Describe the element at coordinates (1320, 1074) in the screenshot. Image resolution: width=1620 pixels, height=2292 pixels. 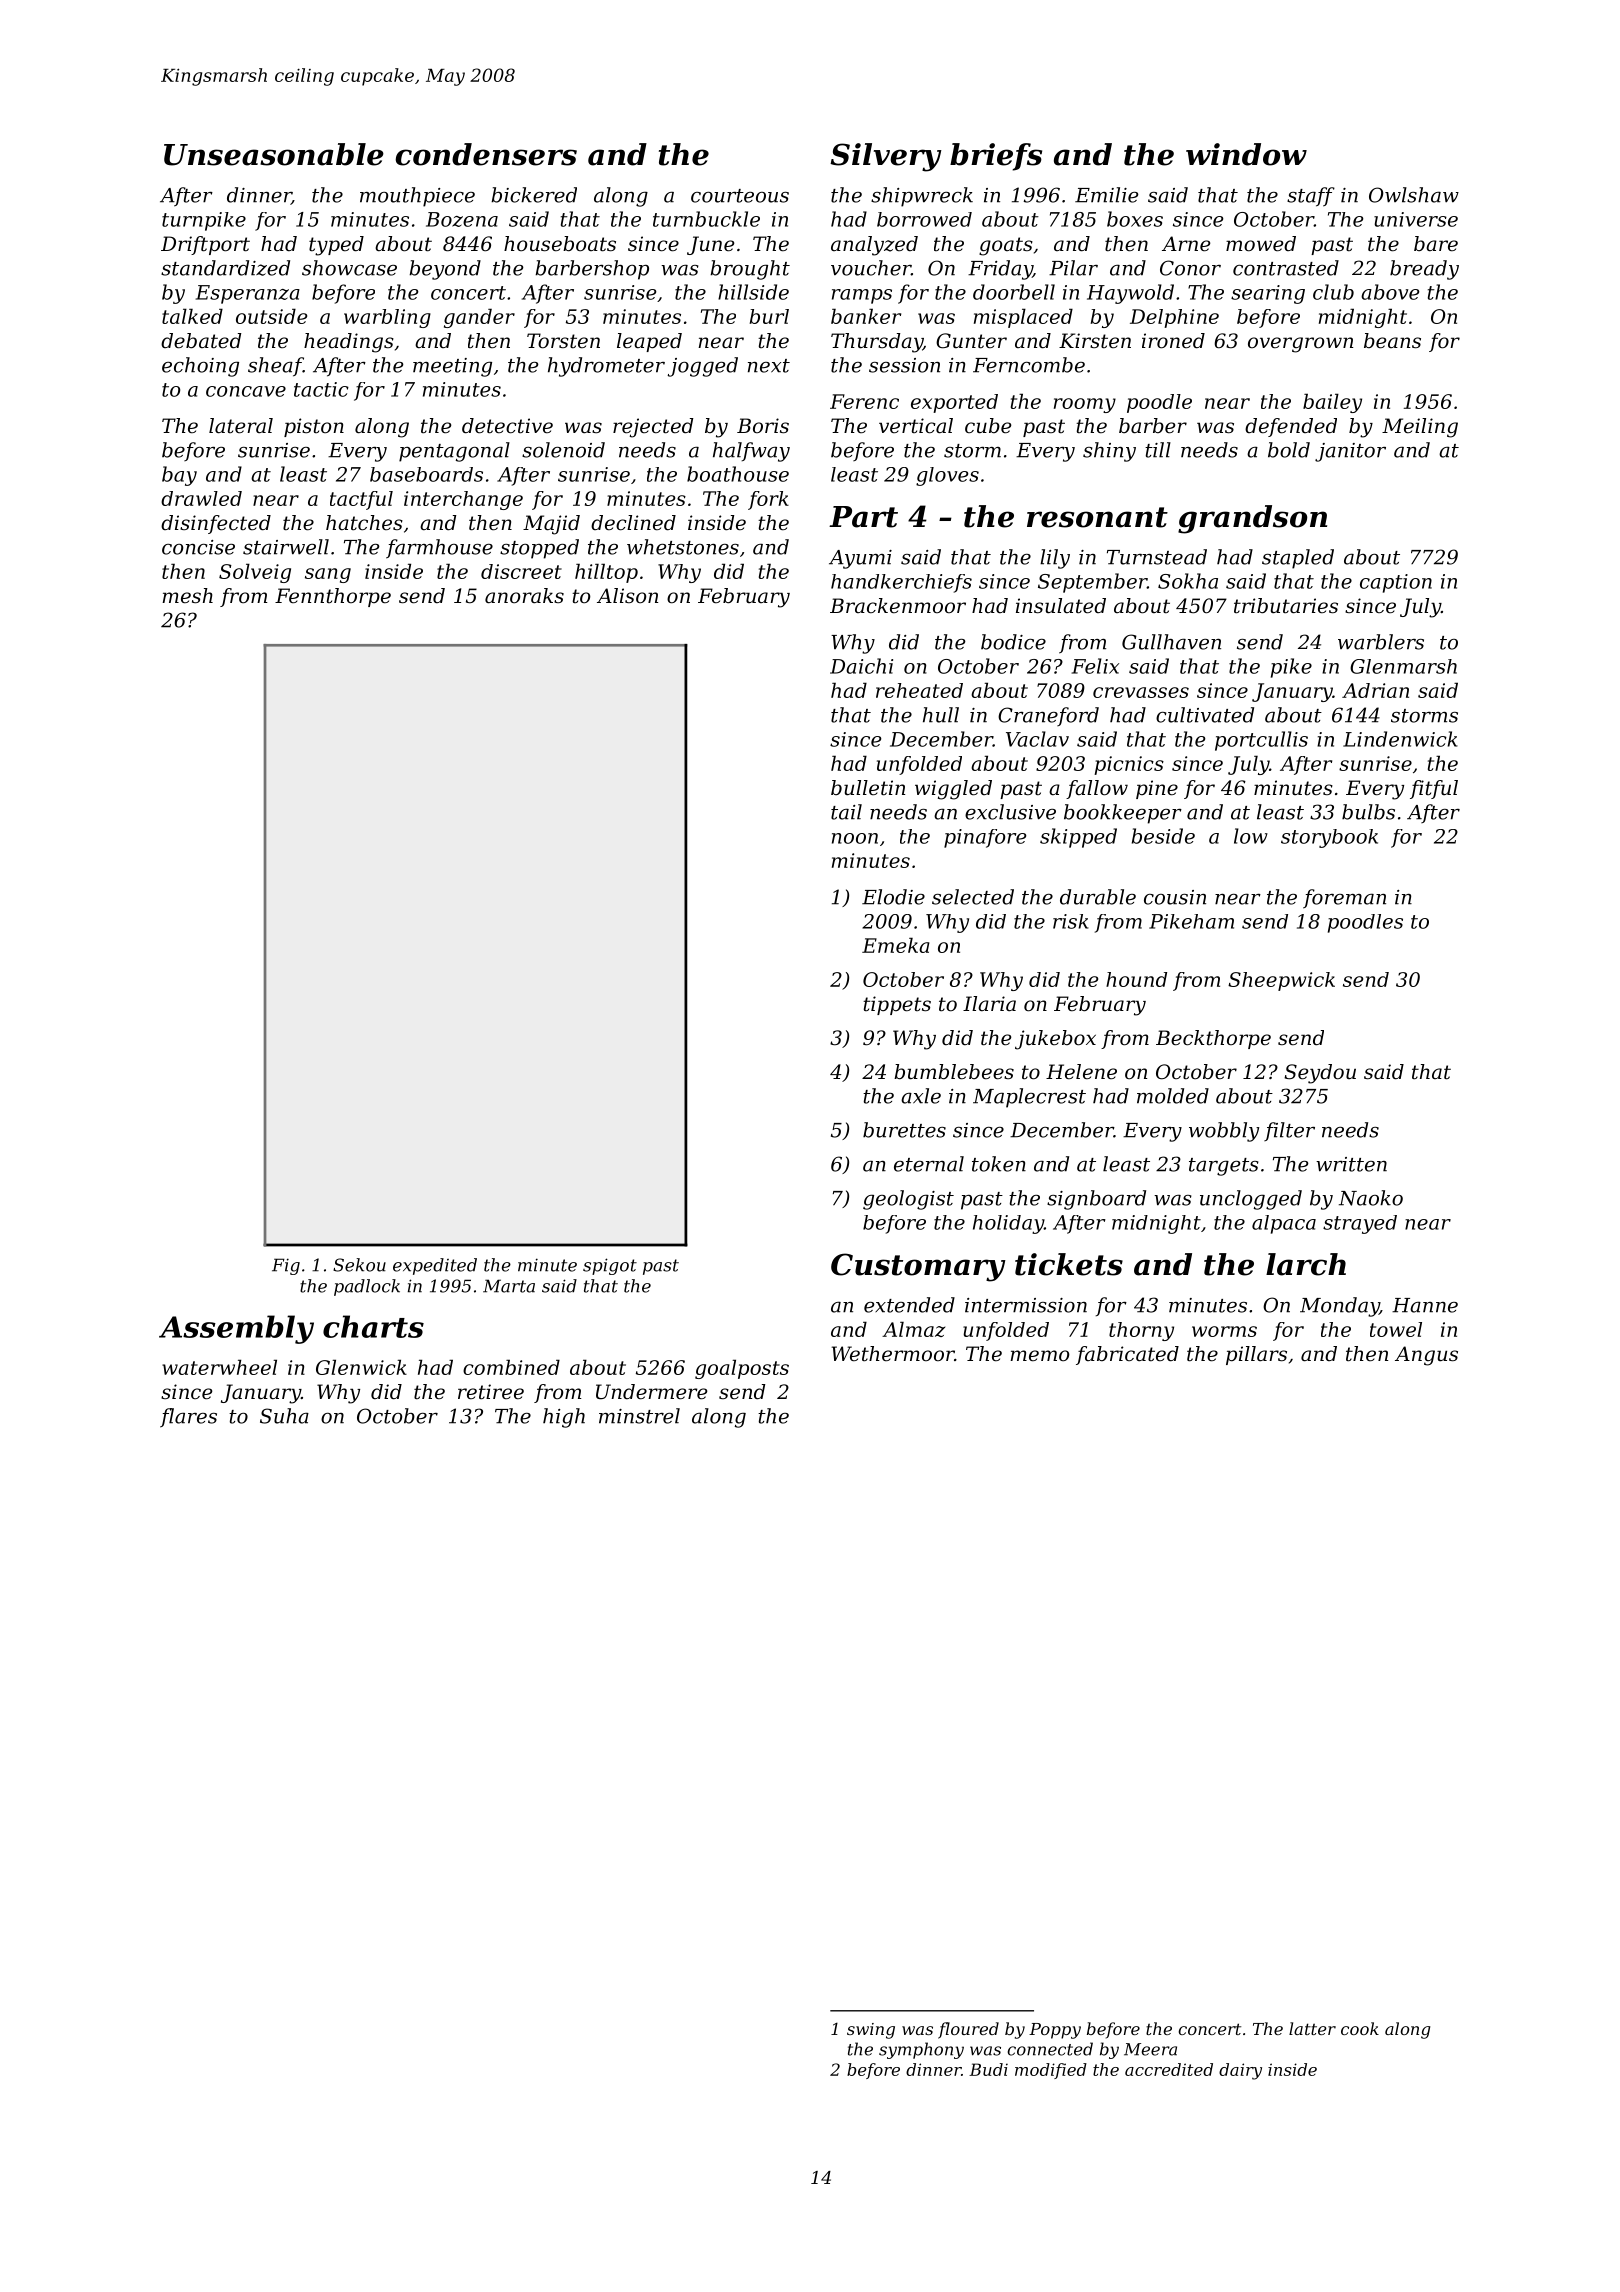
I see `Seydou` at that location.
